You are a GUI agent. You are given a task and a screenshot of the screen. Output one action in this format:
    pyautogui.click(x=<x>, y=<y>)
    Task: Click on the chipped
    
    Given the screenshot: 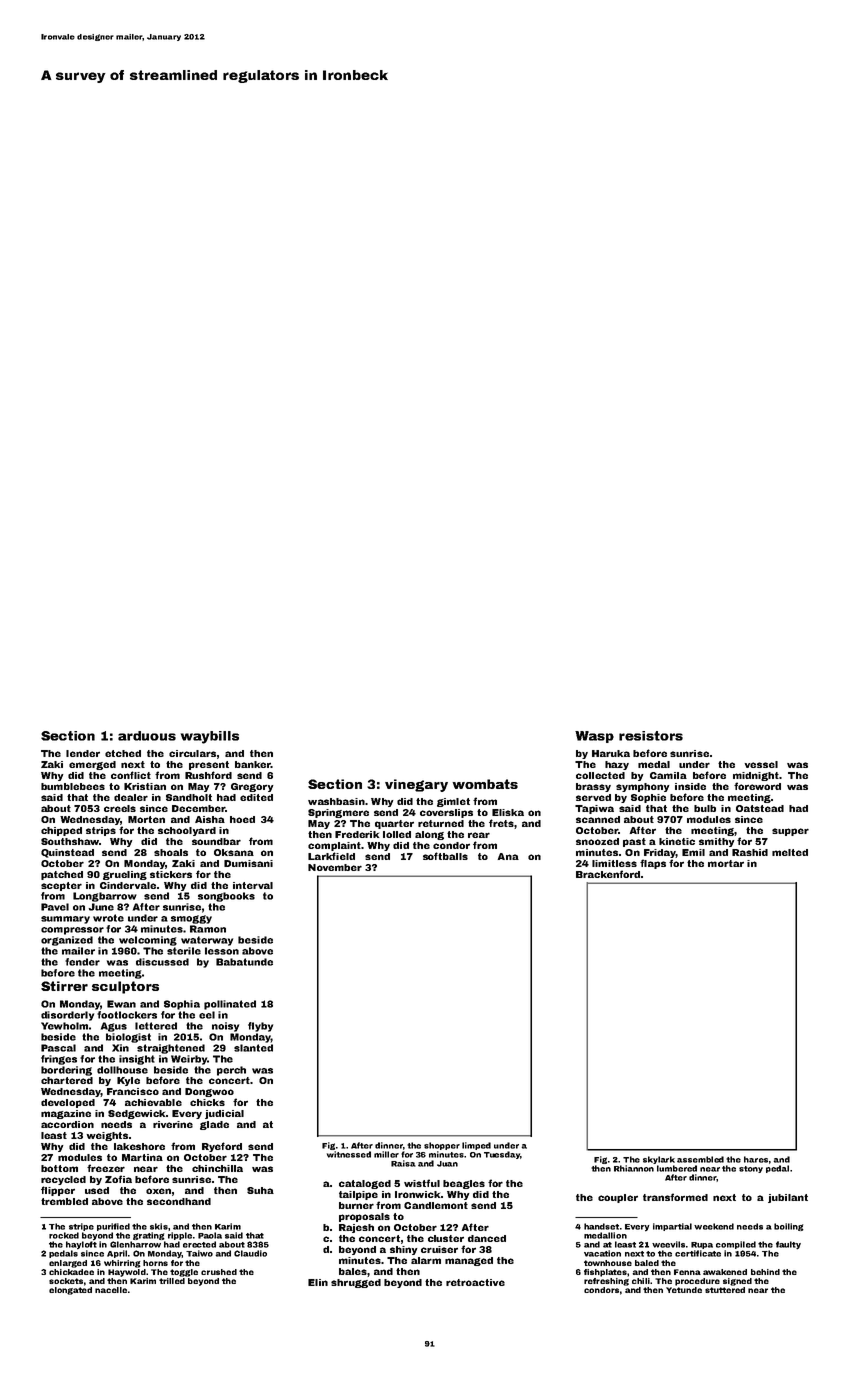 What is the action you would take?
    pyautogui.click(x=61, y=831)
